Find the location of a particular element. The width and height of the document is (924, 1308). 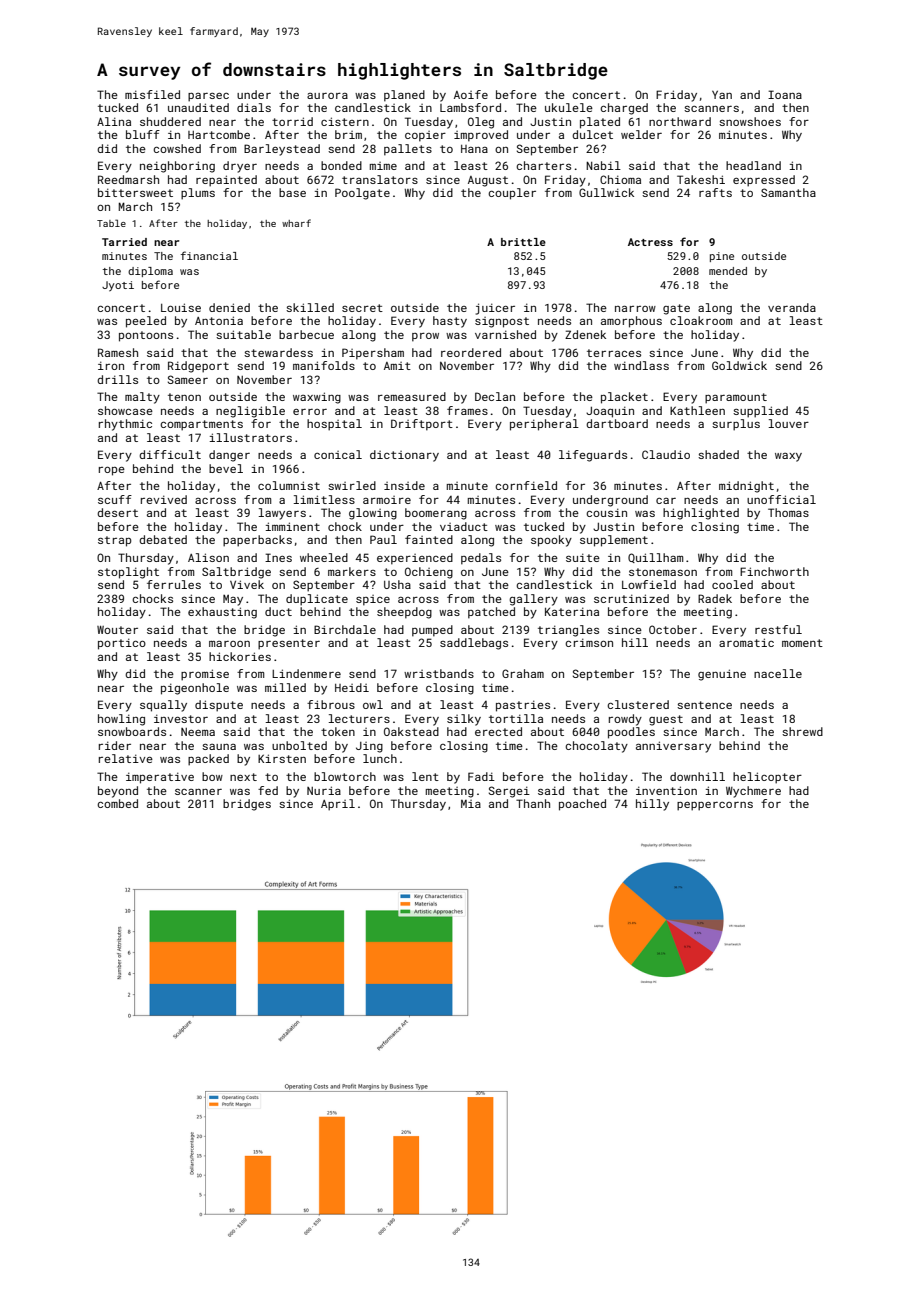

cornfield is located at coordinates (526, 485).
